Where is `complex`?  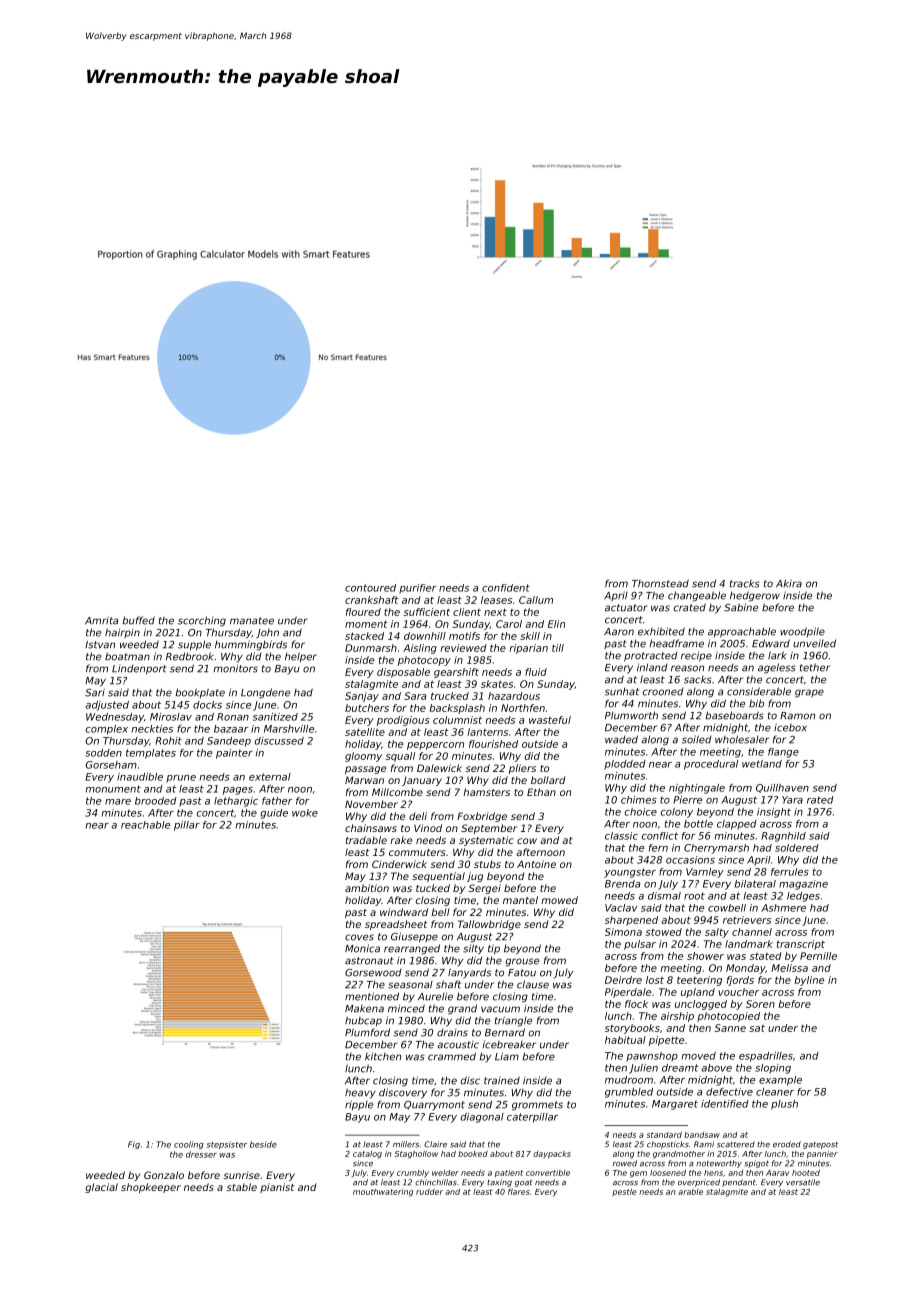 complex is located at coordinates (106, 730).
